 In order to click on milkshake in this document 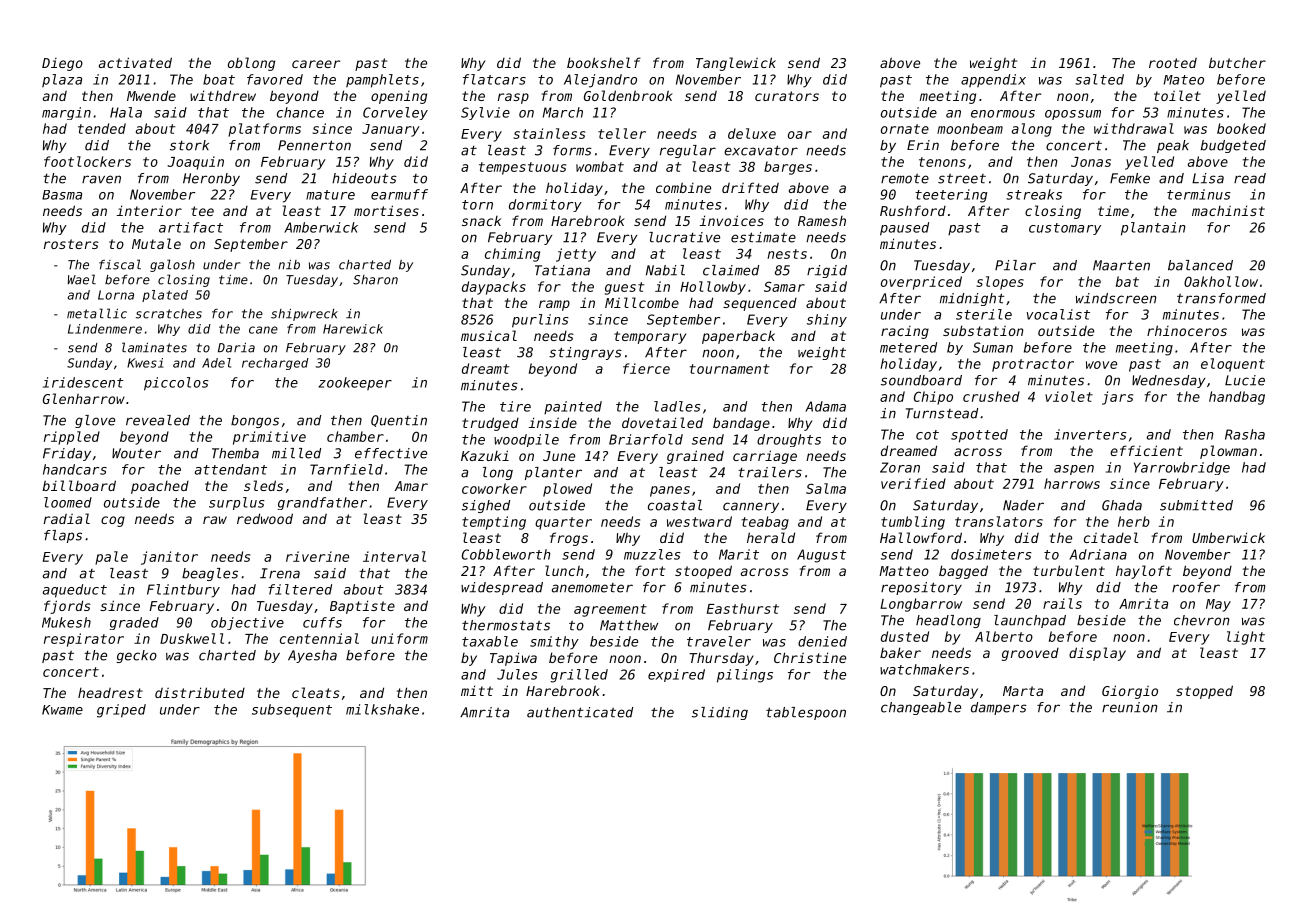, I will do `click(382, 709)`.
